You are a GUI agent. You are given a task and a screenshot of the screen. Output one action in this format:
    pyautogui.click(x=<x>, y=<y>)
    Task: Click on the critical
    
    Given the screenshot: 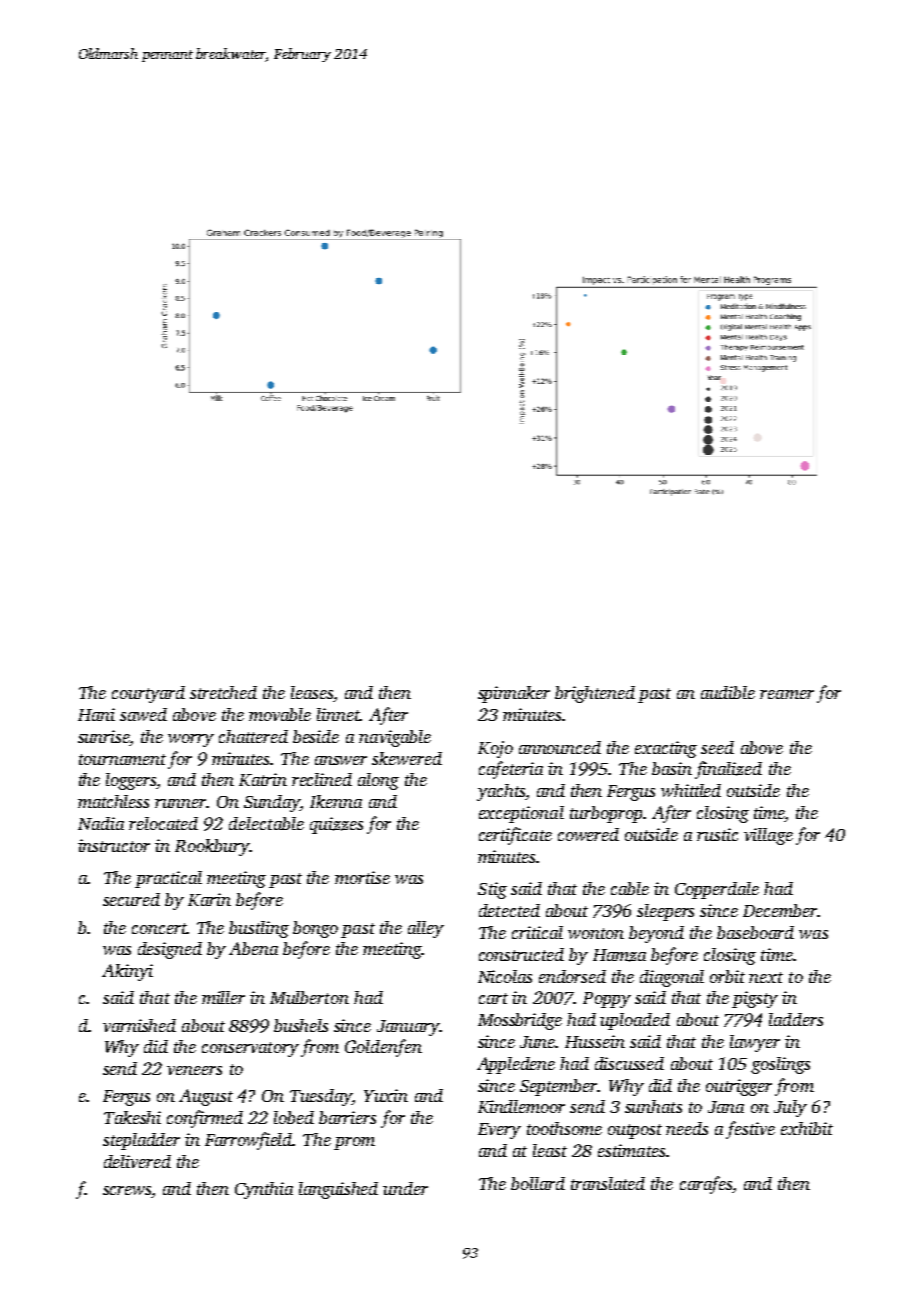 What is the action you would take?
    pyautogui.click(x=537, y=932)
